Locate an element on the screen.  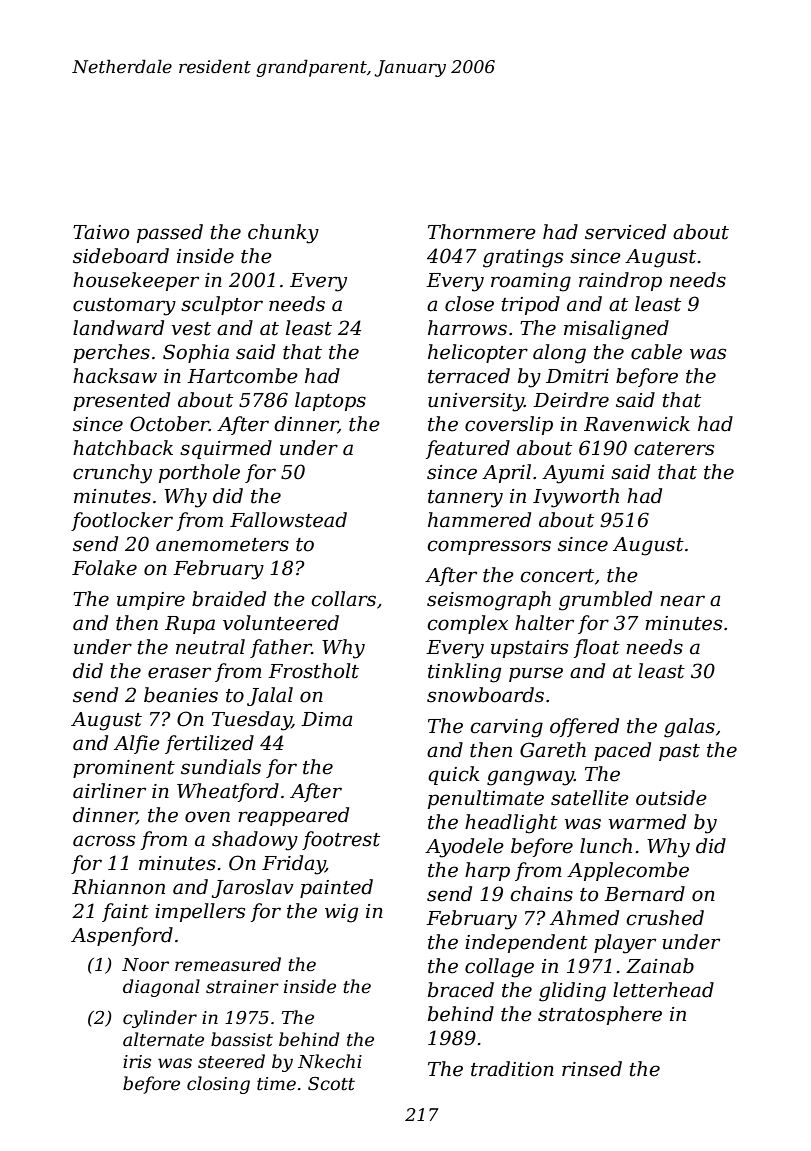
near is located at coordinates (682, 601).
